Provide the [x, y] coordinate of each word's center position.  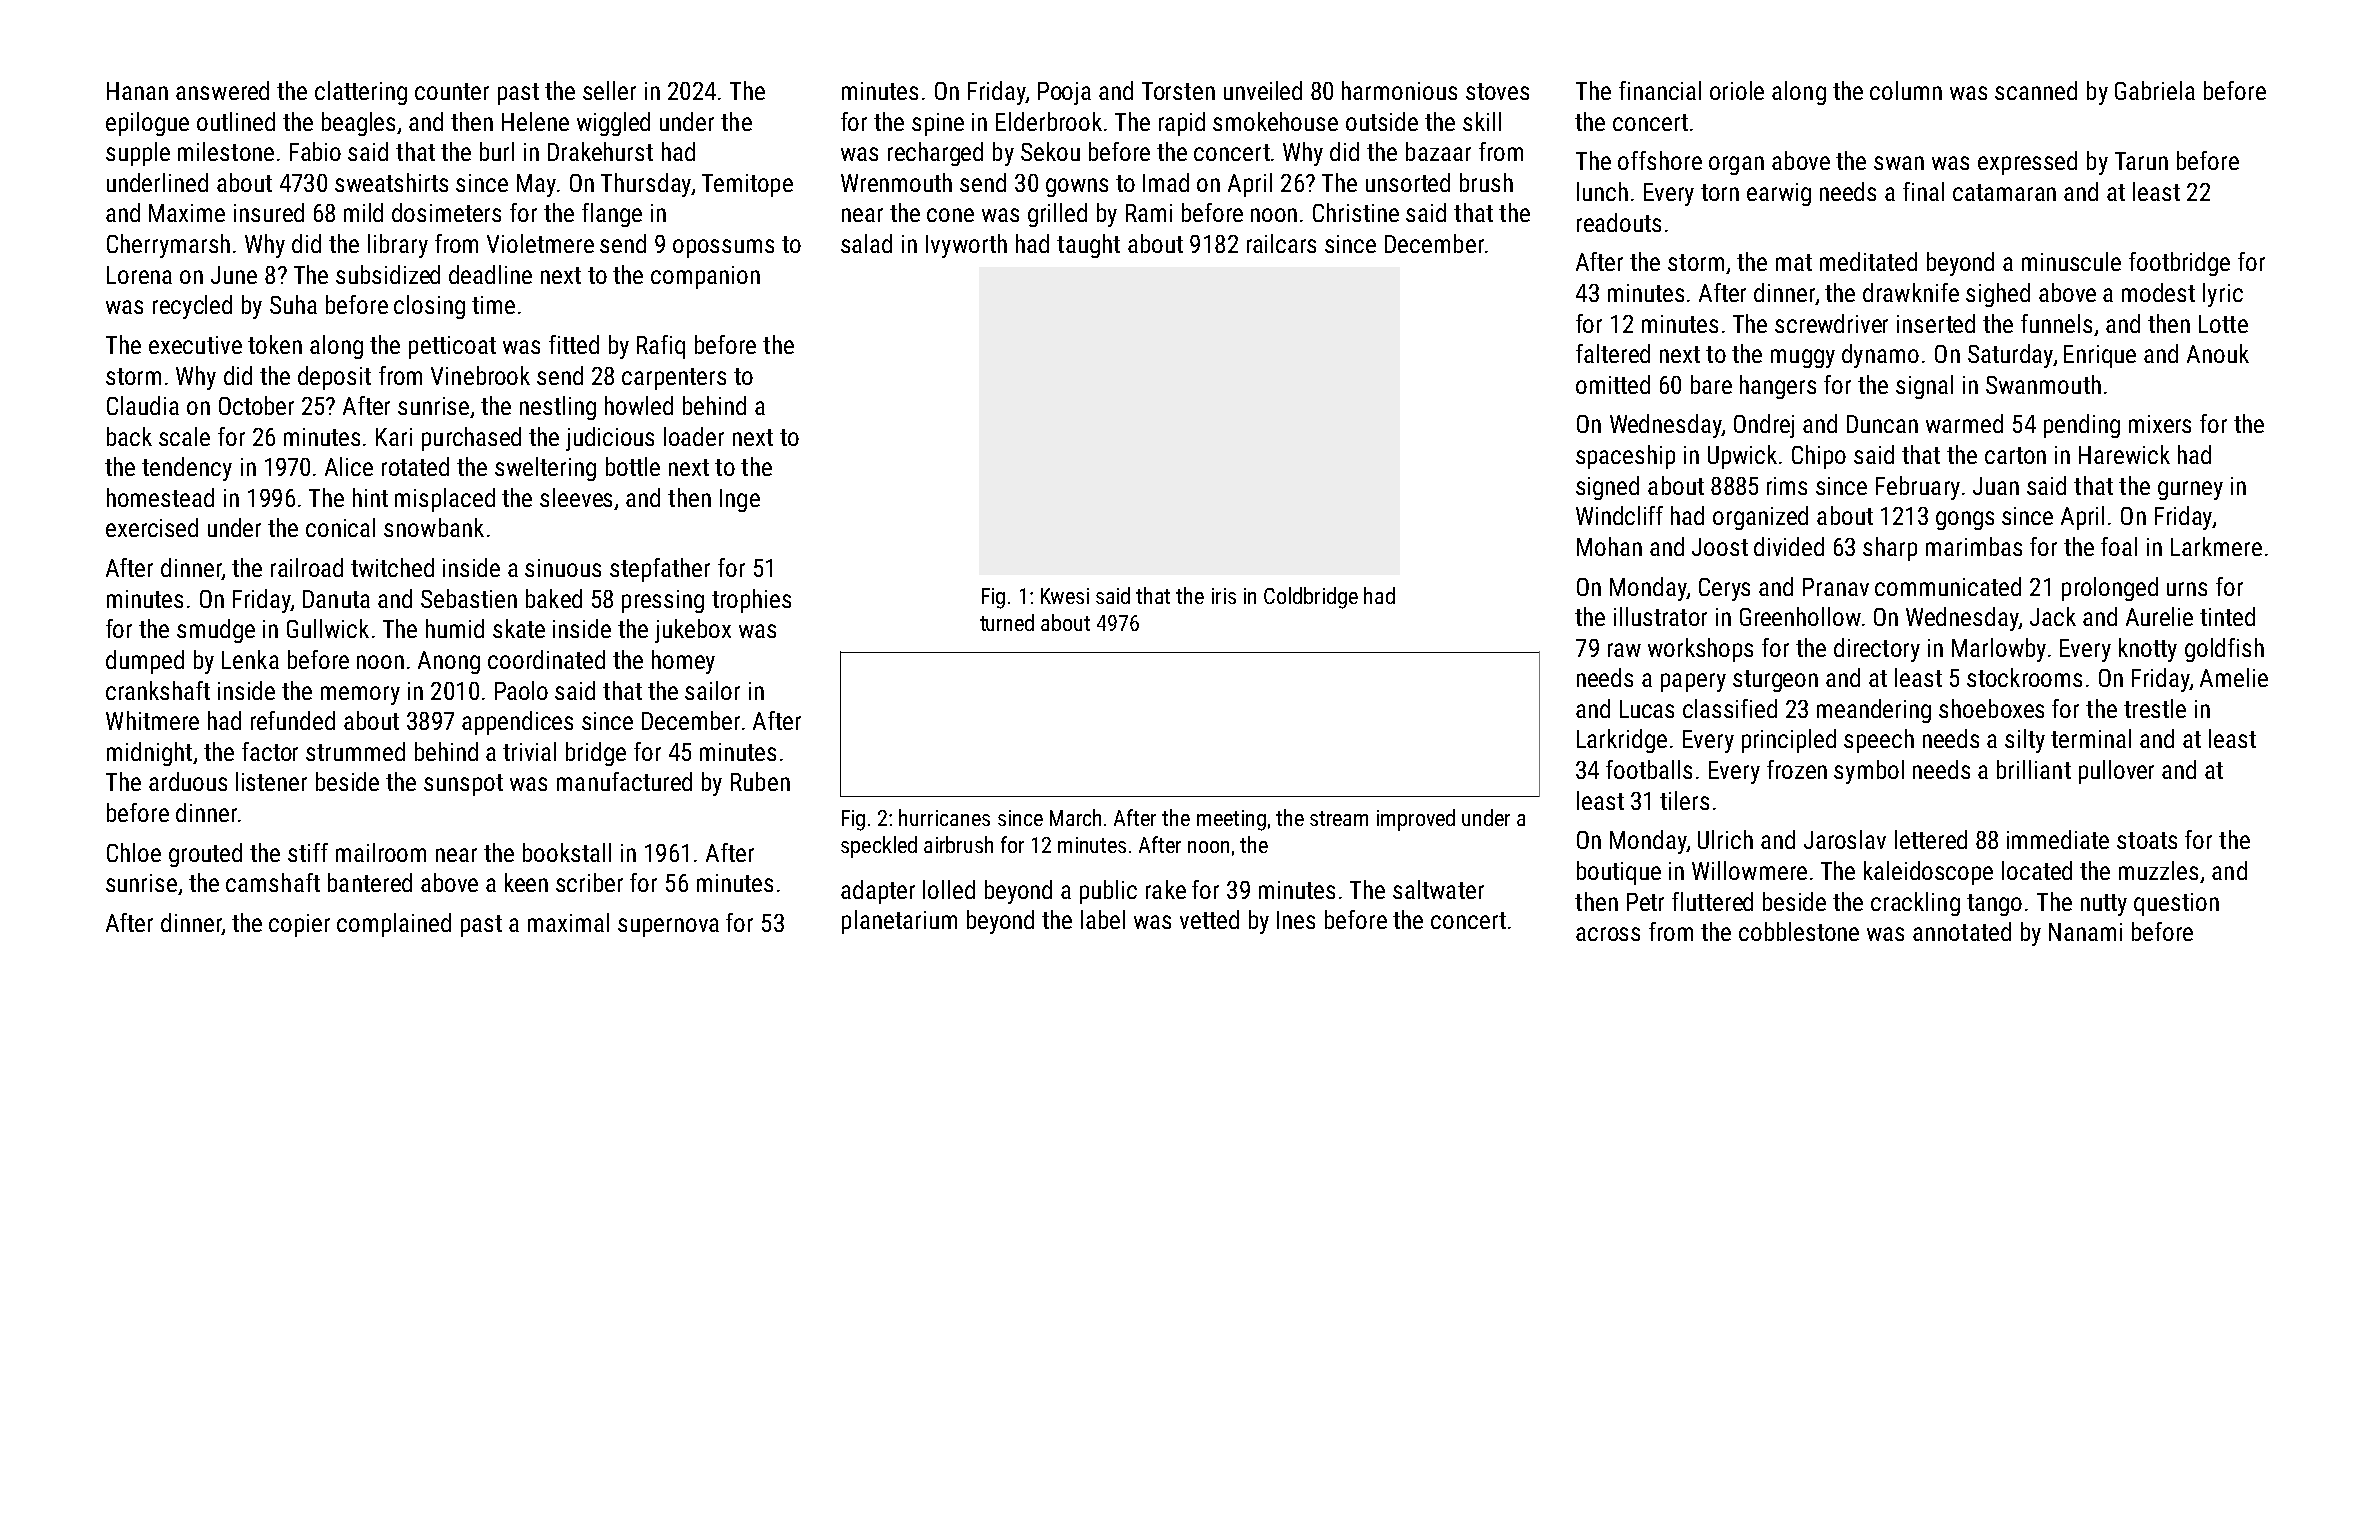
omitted [1613, 384]
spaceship [1625, 457]
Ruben [760, 781]
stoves [1497, 91]
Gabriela [2155, 90]
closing [429, 307]
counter [452, 91]
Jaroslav [1845, 839]
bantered [370, 882]
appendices [517, 723]
